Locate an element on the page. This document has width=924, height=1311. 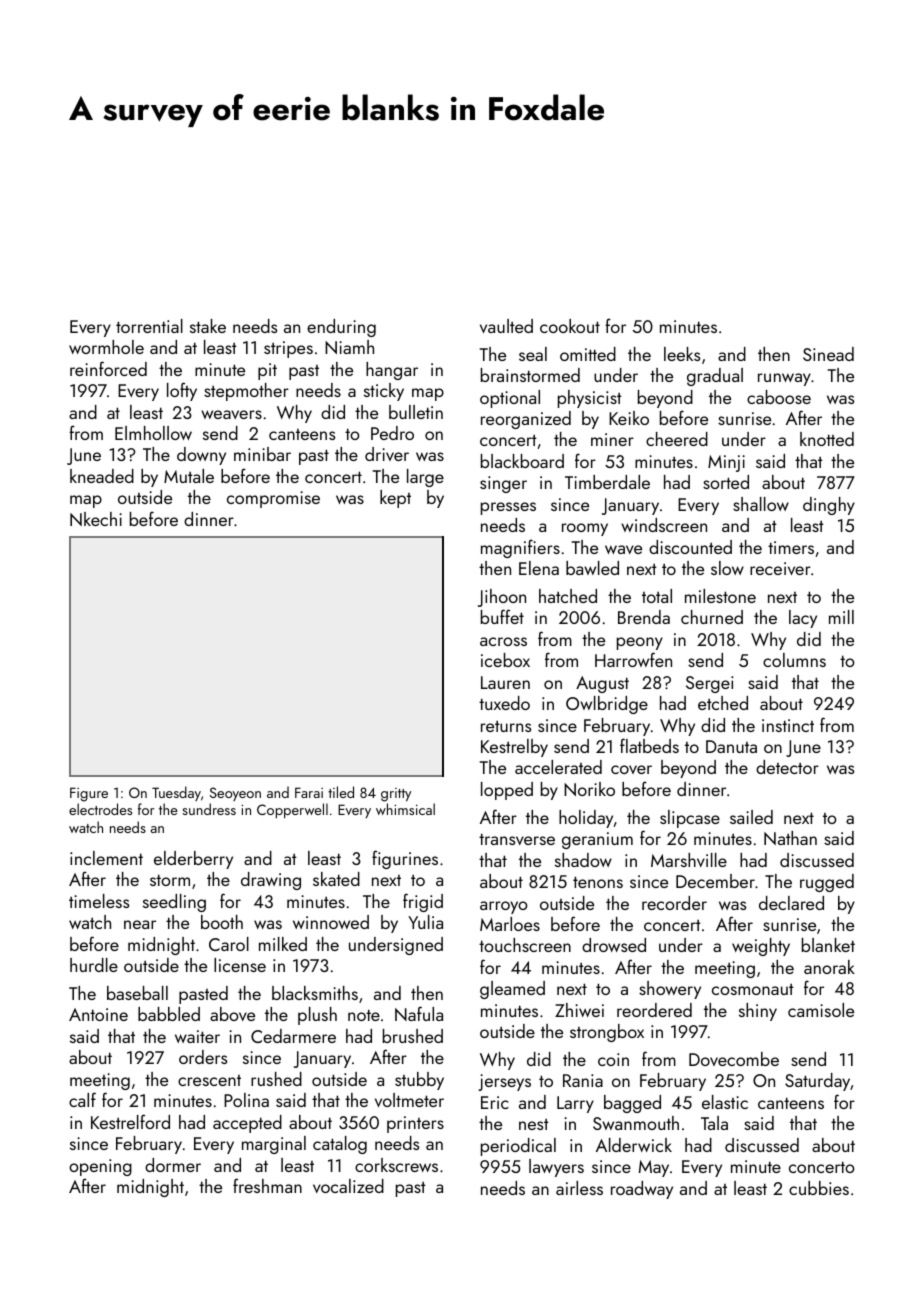
compromise is located at coordinates (273, 499).
